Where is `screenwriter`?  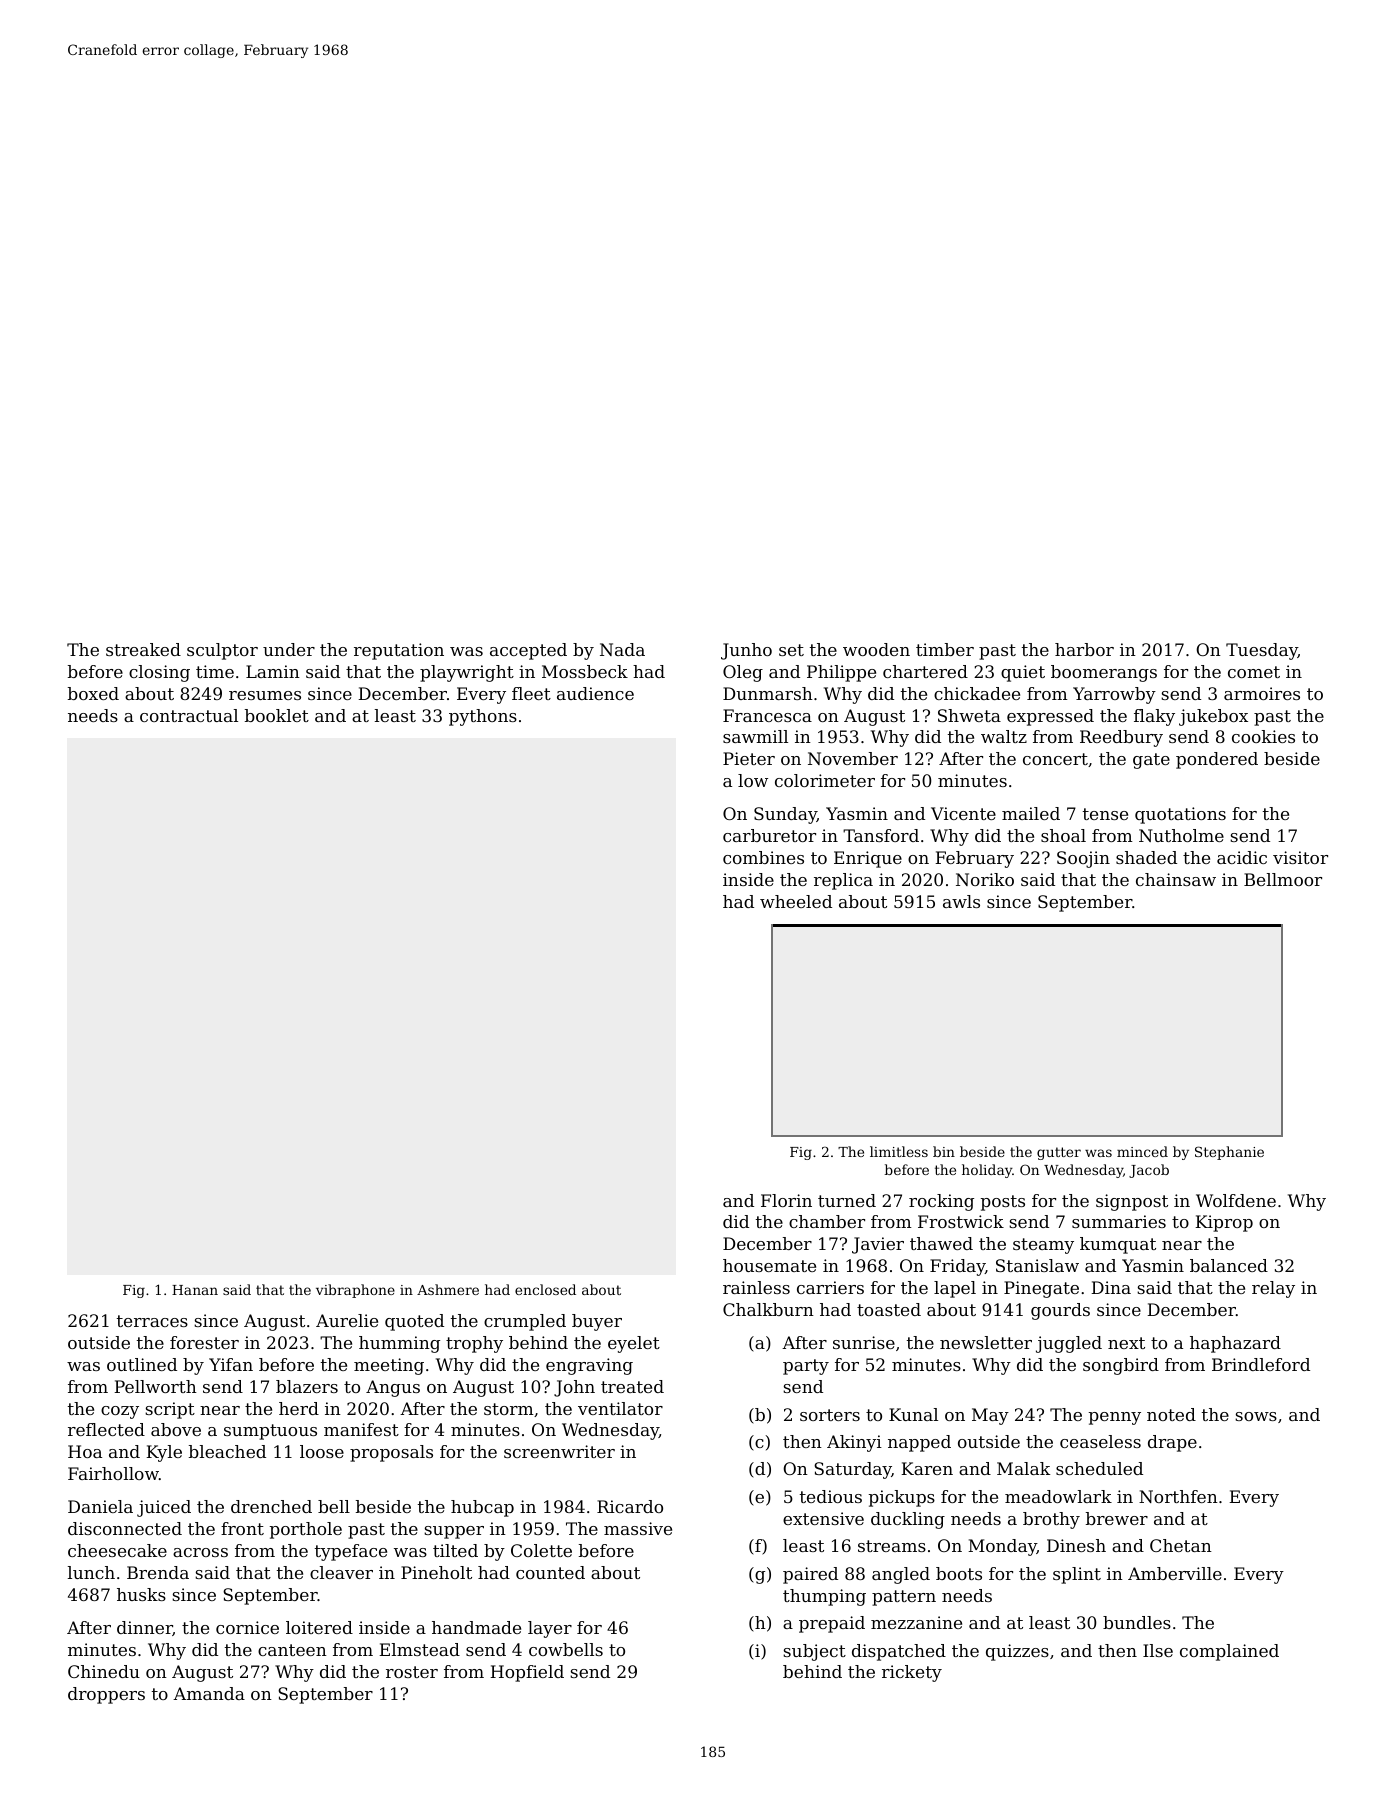 screenwriter is located at coordinates (559, 1451).
